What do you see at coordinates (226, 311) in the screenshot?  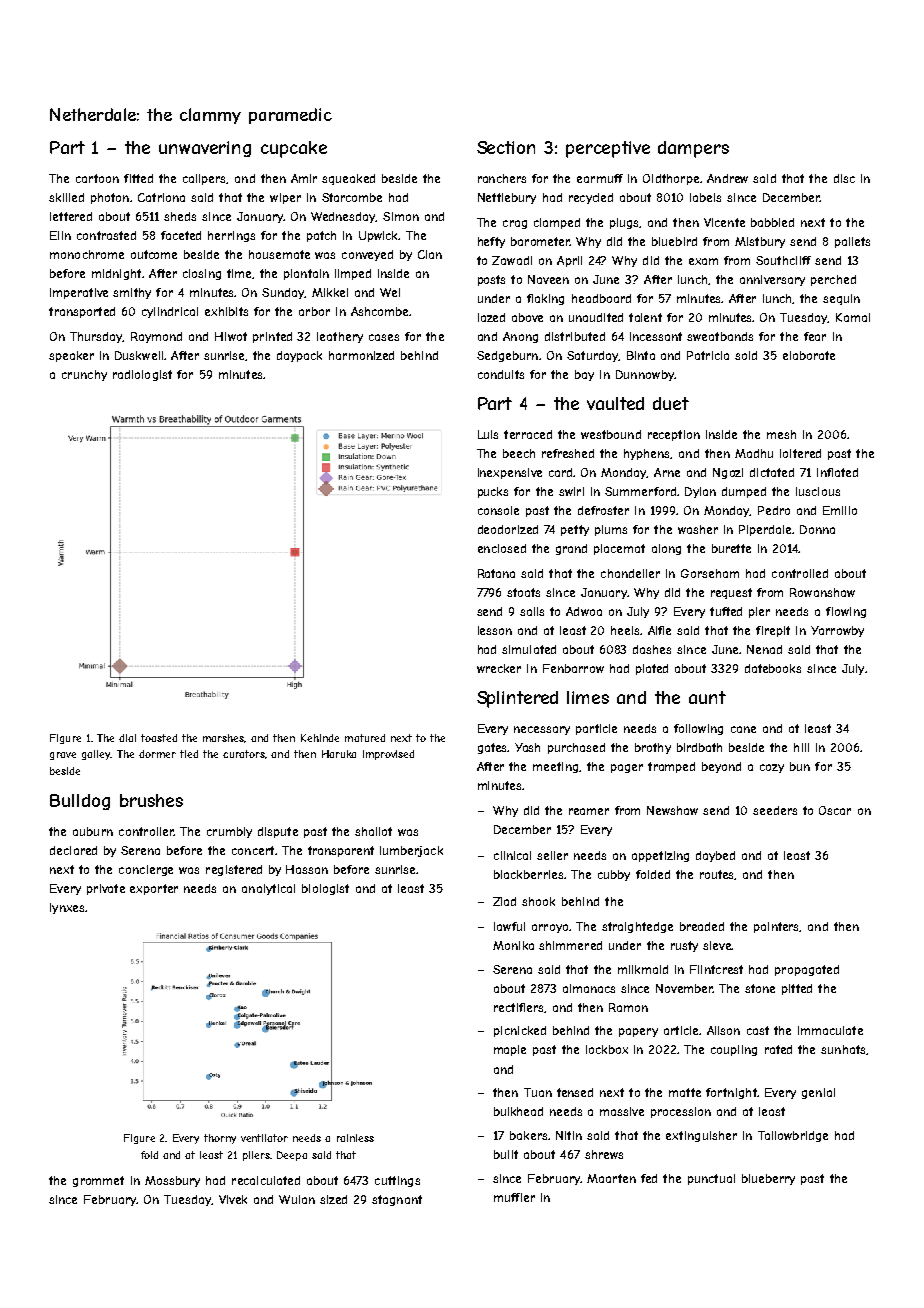 I see `exhibits` at bounding box center [226, 311].
